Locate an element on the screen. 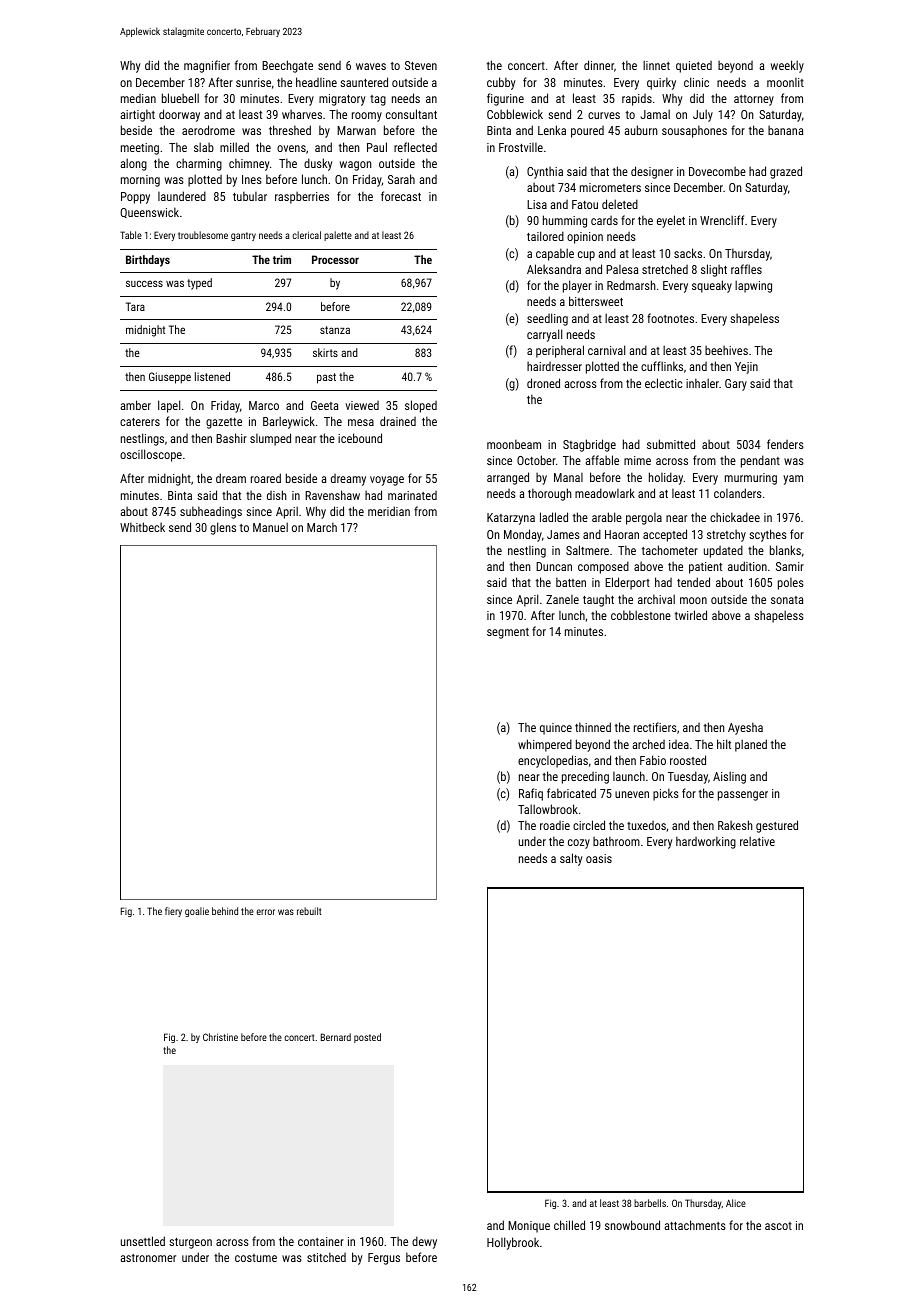 Image resolution: width=924 pixels, height=1314 pixels. amber is located at coordinates (135, 405).
